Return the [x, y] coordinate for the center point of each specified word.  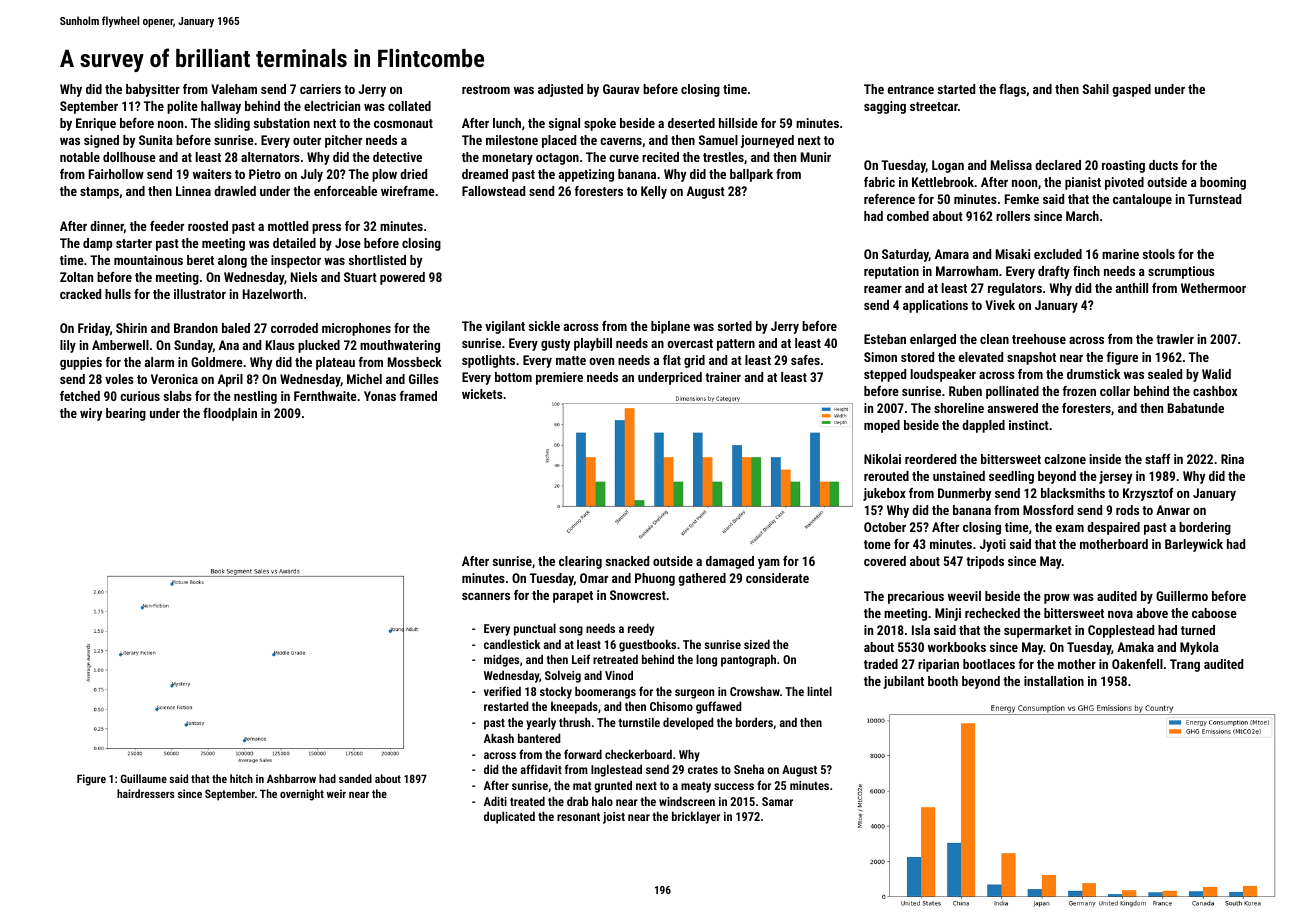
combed [908, 216]
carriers [320, 89]
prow [1057, 599]
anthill [1132, 288]
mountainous [148, 260]
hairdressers [146, 793]
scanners [486, 596]
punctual [535, 629]
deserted [691, 123]
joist [614, 818]
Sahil [1096, 89]
